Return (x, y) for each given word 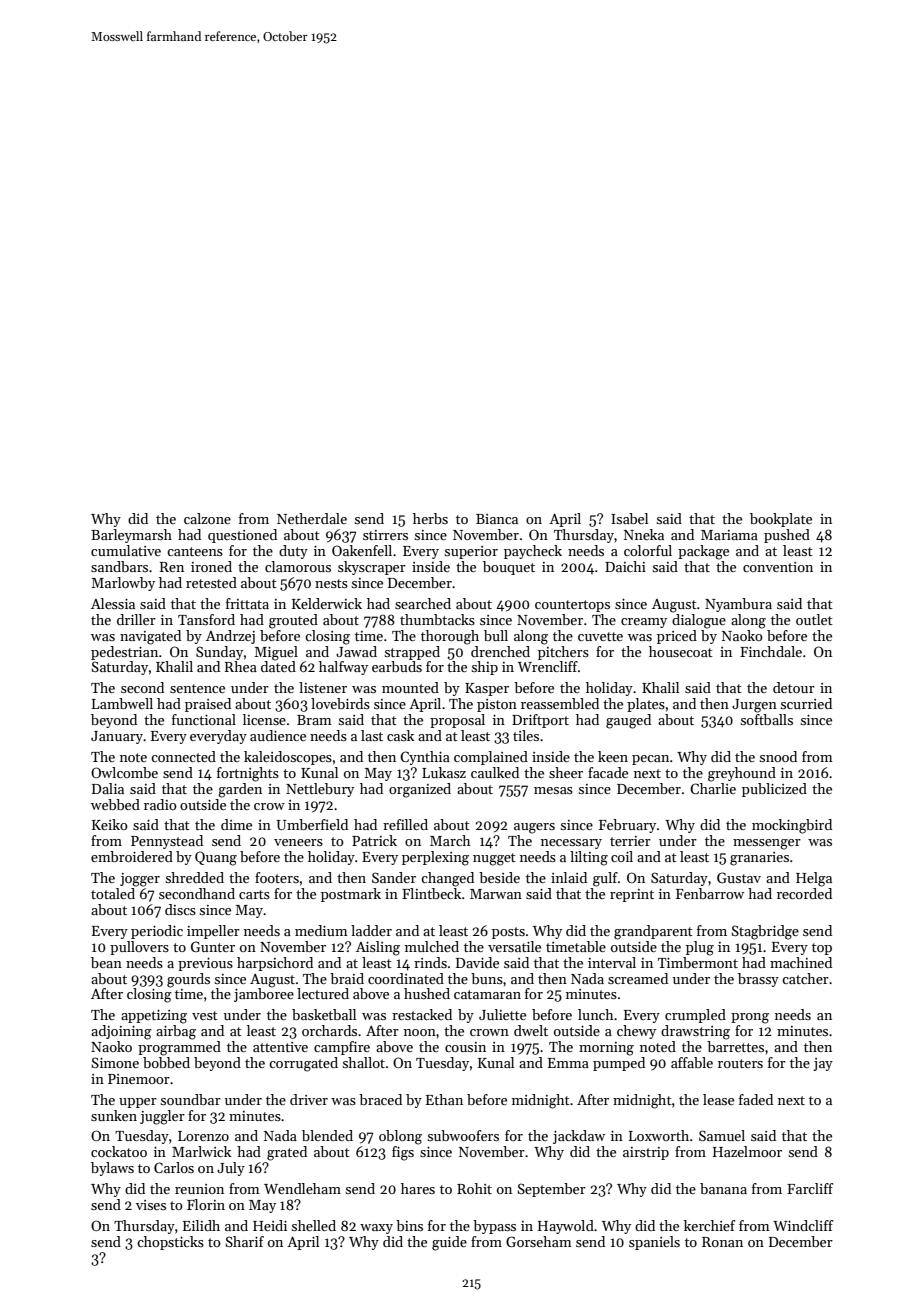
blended (327, 1135)
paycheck (533, 552)
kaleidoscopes (288, 758)
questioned (242, 536)
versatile (514, 946)
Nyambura (738, 605)
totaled (113, 893)
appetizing (154, 1017)
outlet (814, 619)
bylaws (112, 1169)
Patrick (374, 840)
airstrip (646, 1153)
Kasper (487, 689)
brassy (758, 980)
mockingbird (792, 826)
